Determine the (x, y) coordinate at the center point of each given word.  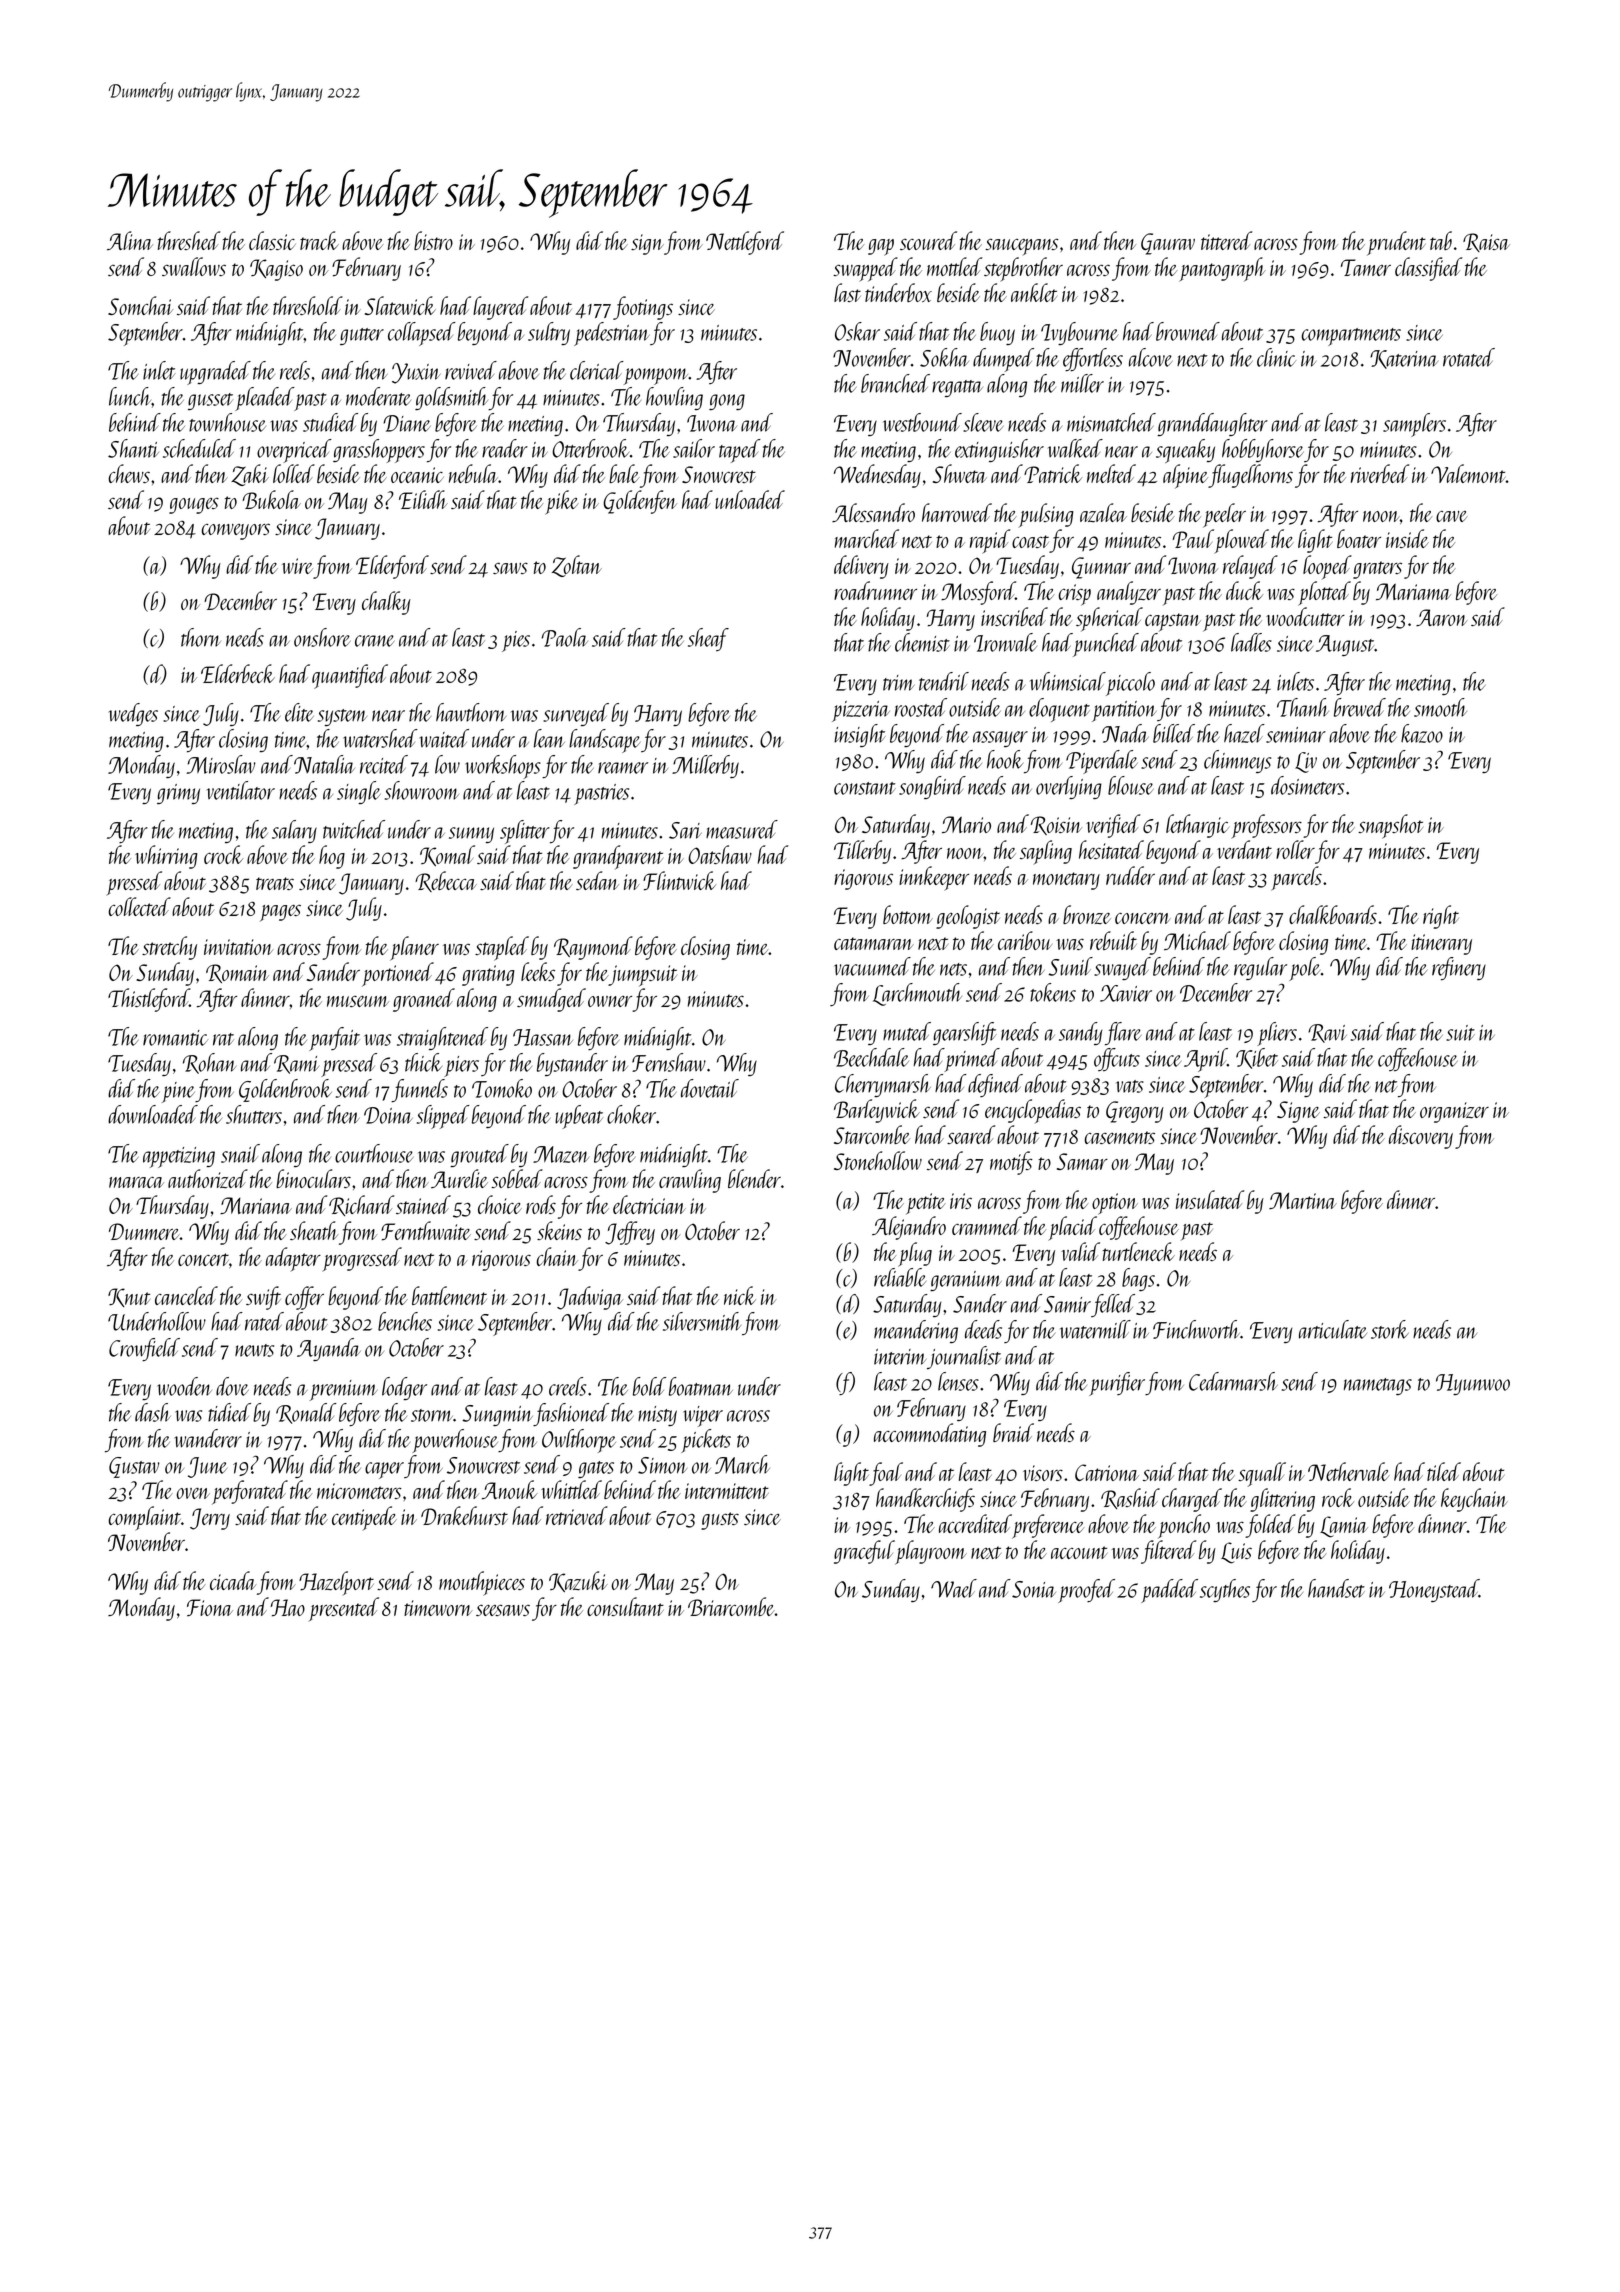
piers (461, 1066)
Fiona (210, 1608)
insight (860, 735)
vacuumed (872, 966)
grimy (178, 794)
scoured (928, 240)
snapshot (1390, 826)
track (319, 240)
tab (1441, 240)
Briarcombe (731, 1606)
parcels (1296, 878)
